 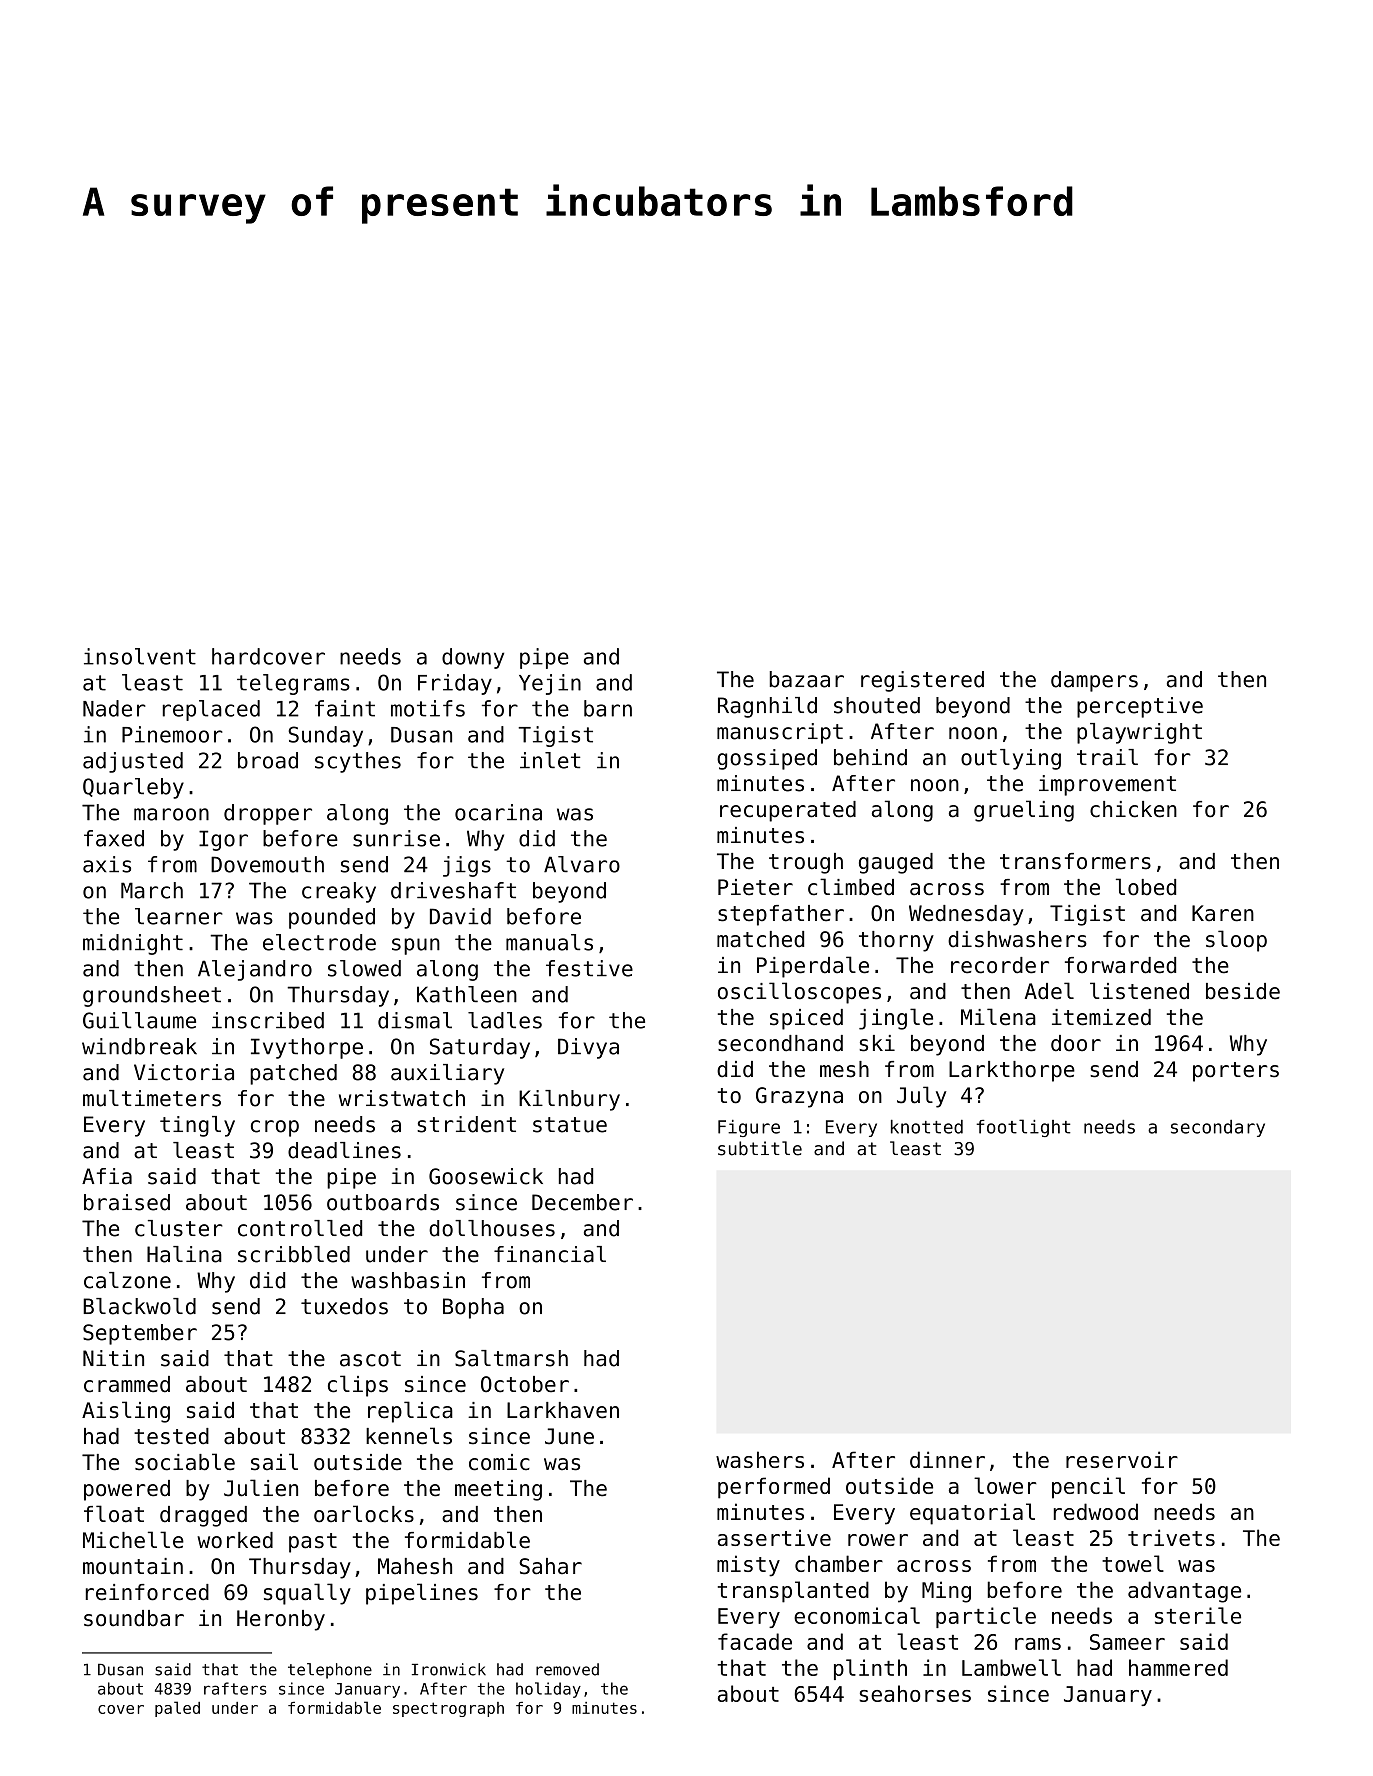 What do you see at coordinates (152, 1098) in the screenshot?
I see `multimeters` at bounding box center [152, 1098].
